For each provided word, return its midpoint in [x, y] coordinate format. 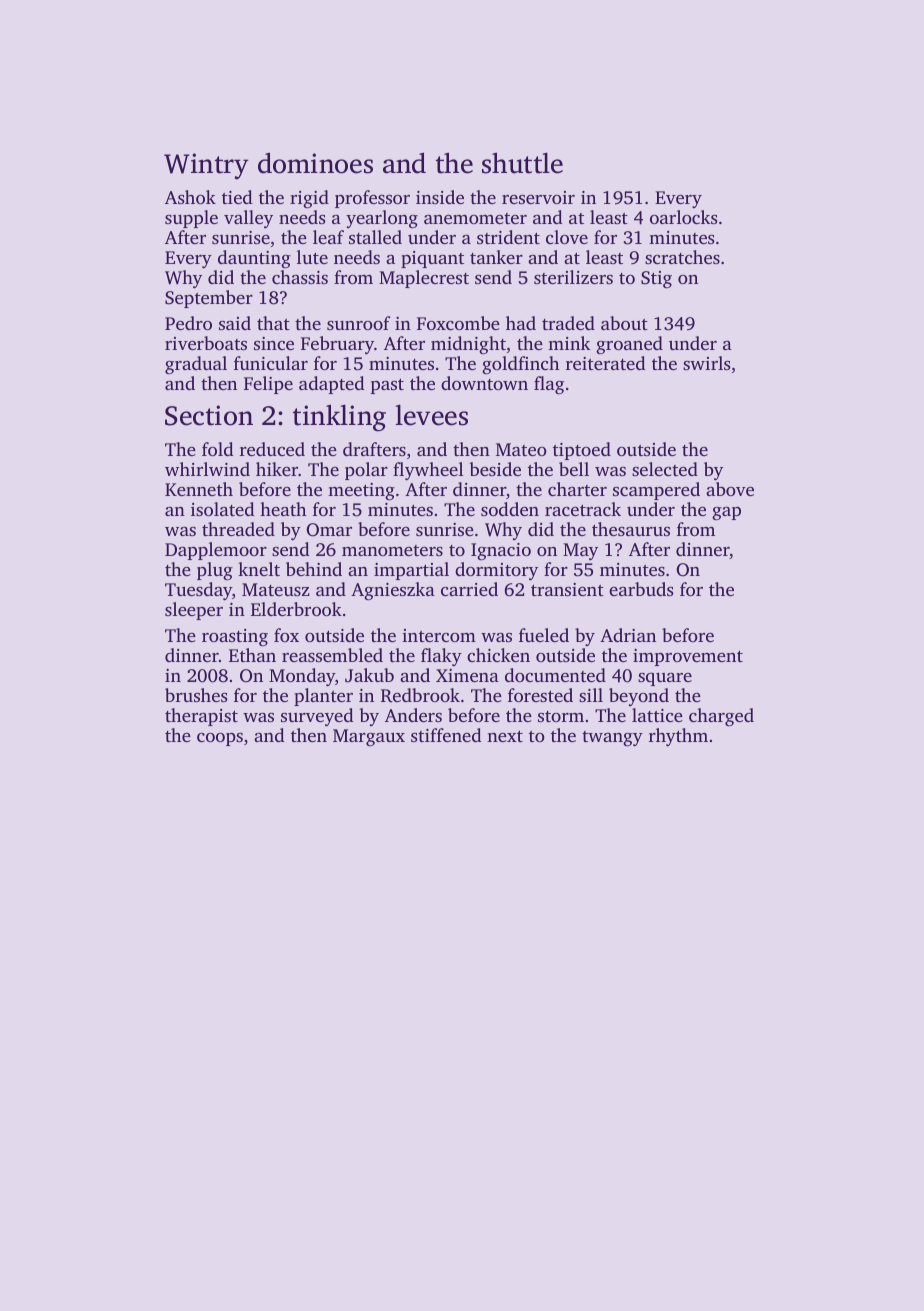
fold [217, 449]
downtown [484, 383]
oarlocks [684, 217]
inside [440, 197]
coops [220, 739]
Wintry [206, 166]
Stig [656, 280]
